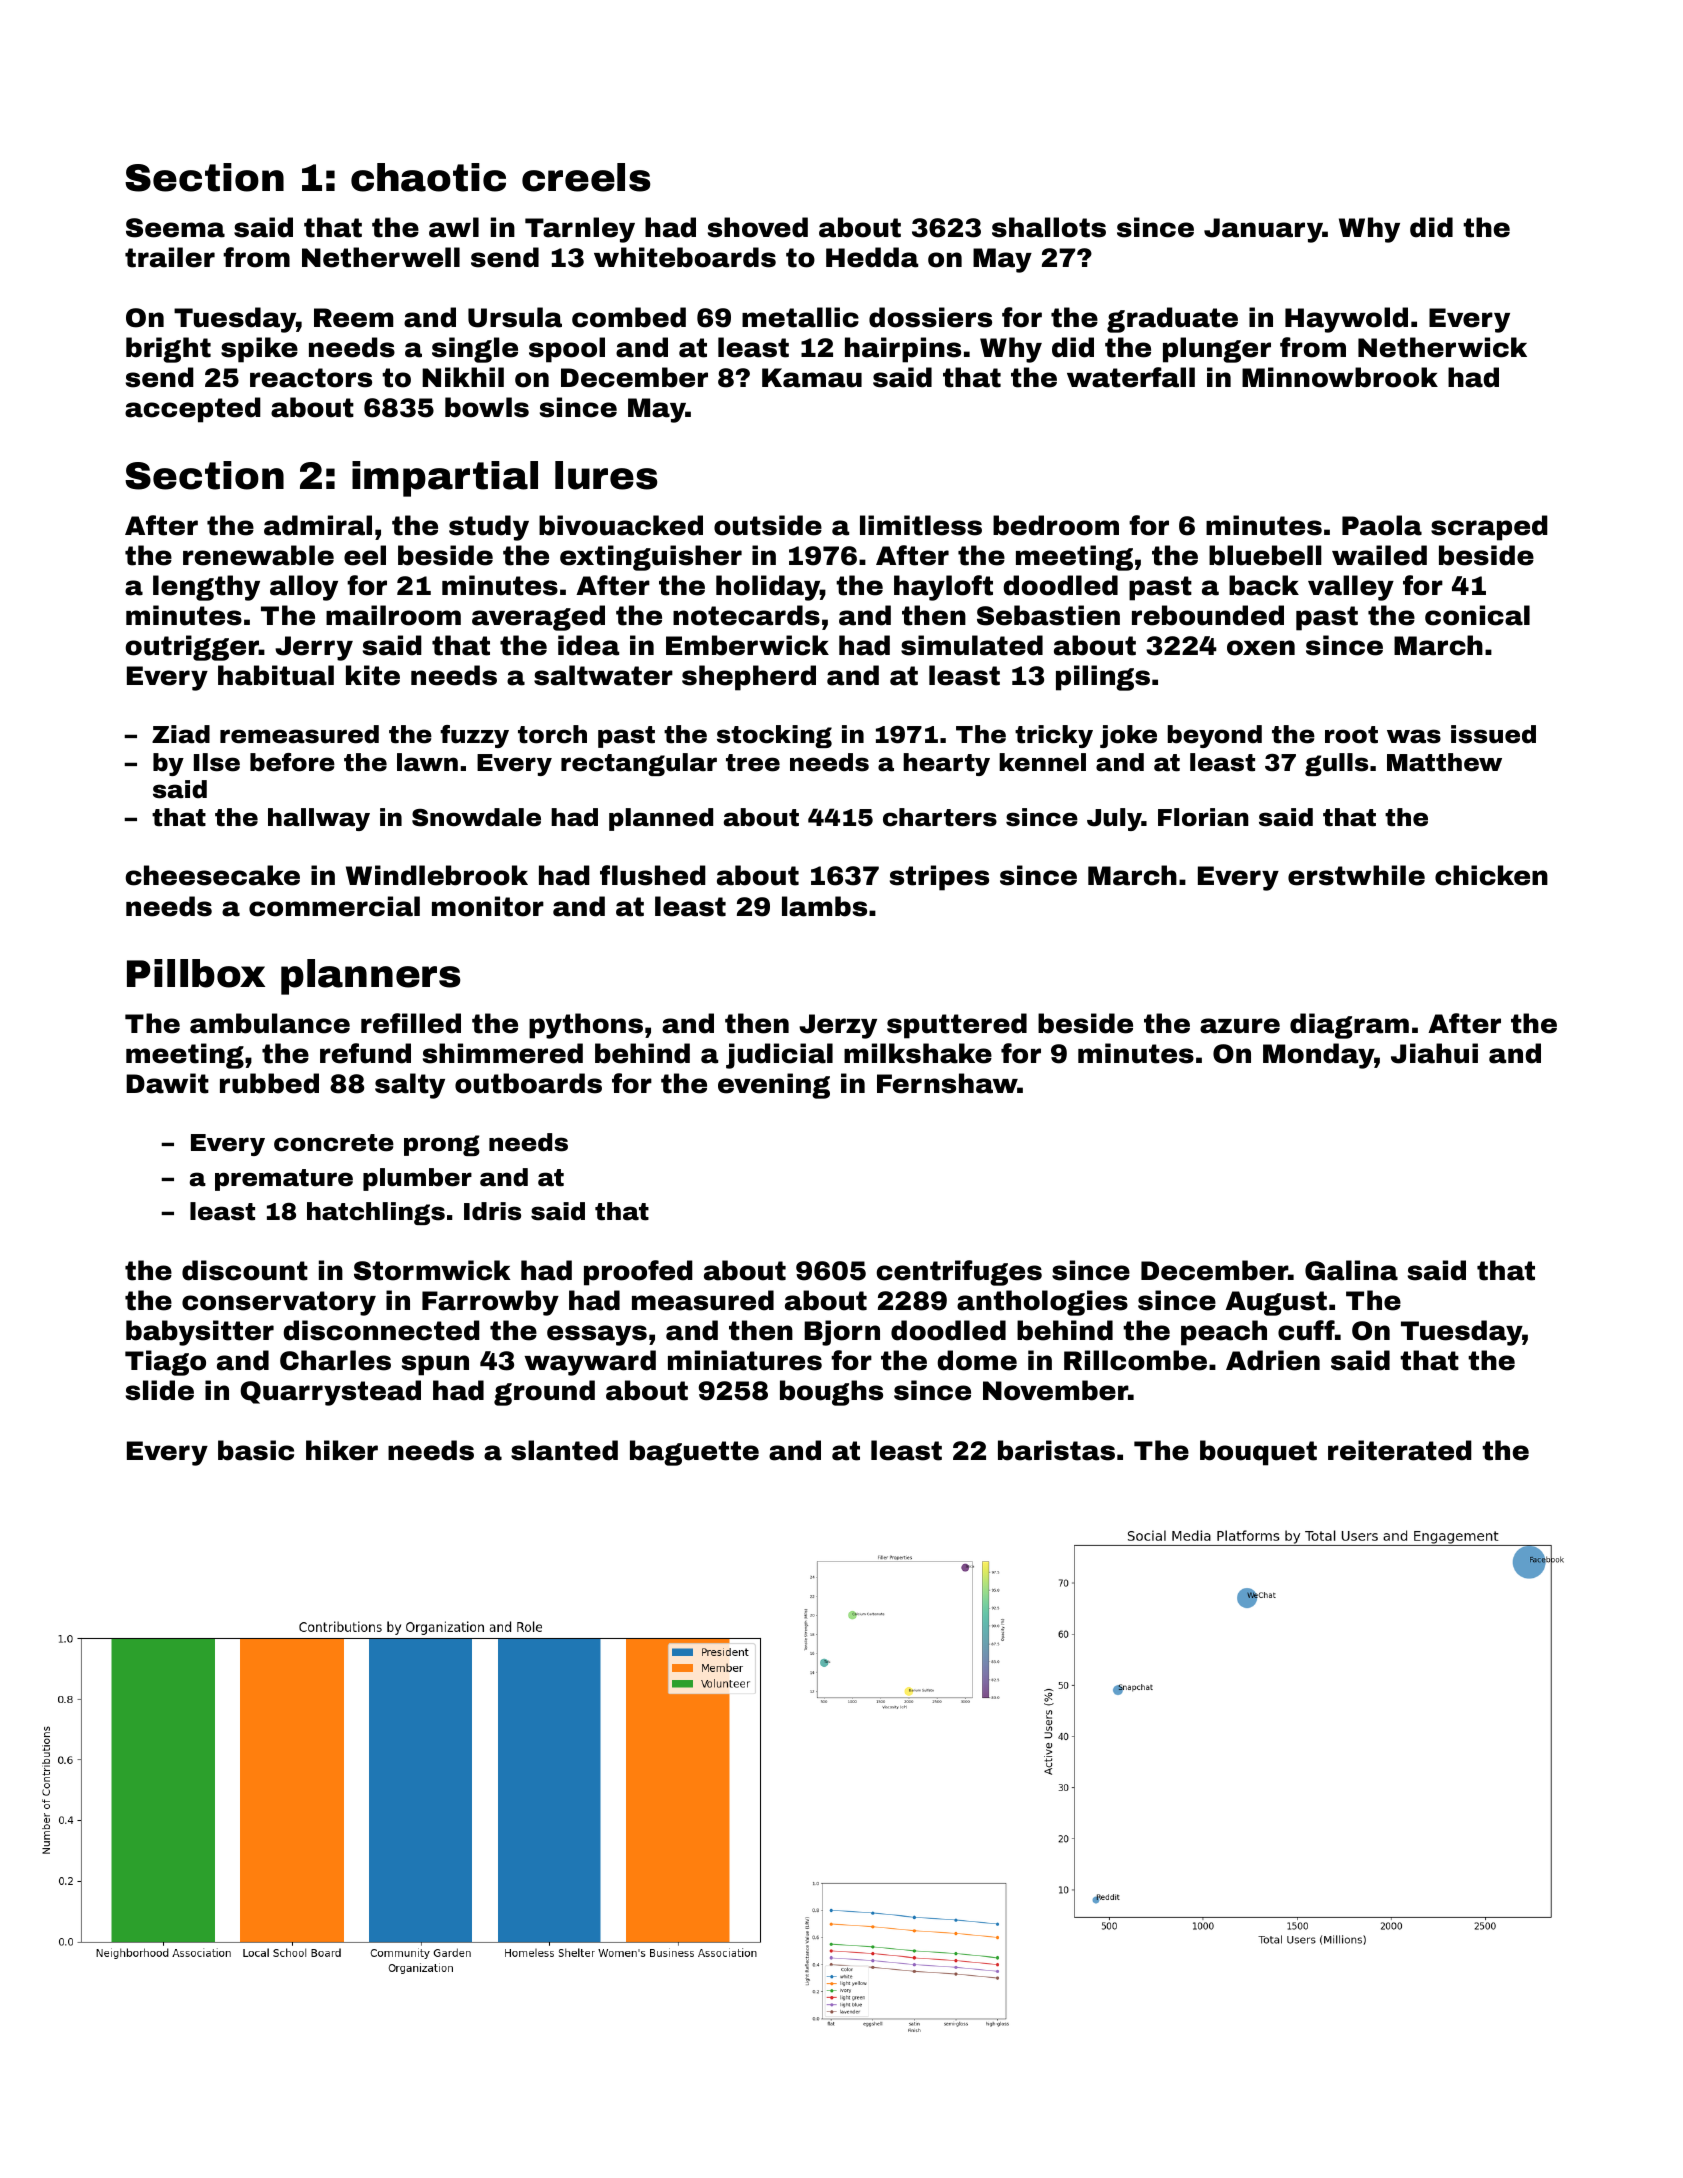  What do you see at coordinates (774, 1086) in the screenshot?
I see `evening` at bounding box center [774, 1086].
